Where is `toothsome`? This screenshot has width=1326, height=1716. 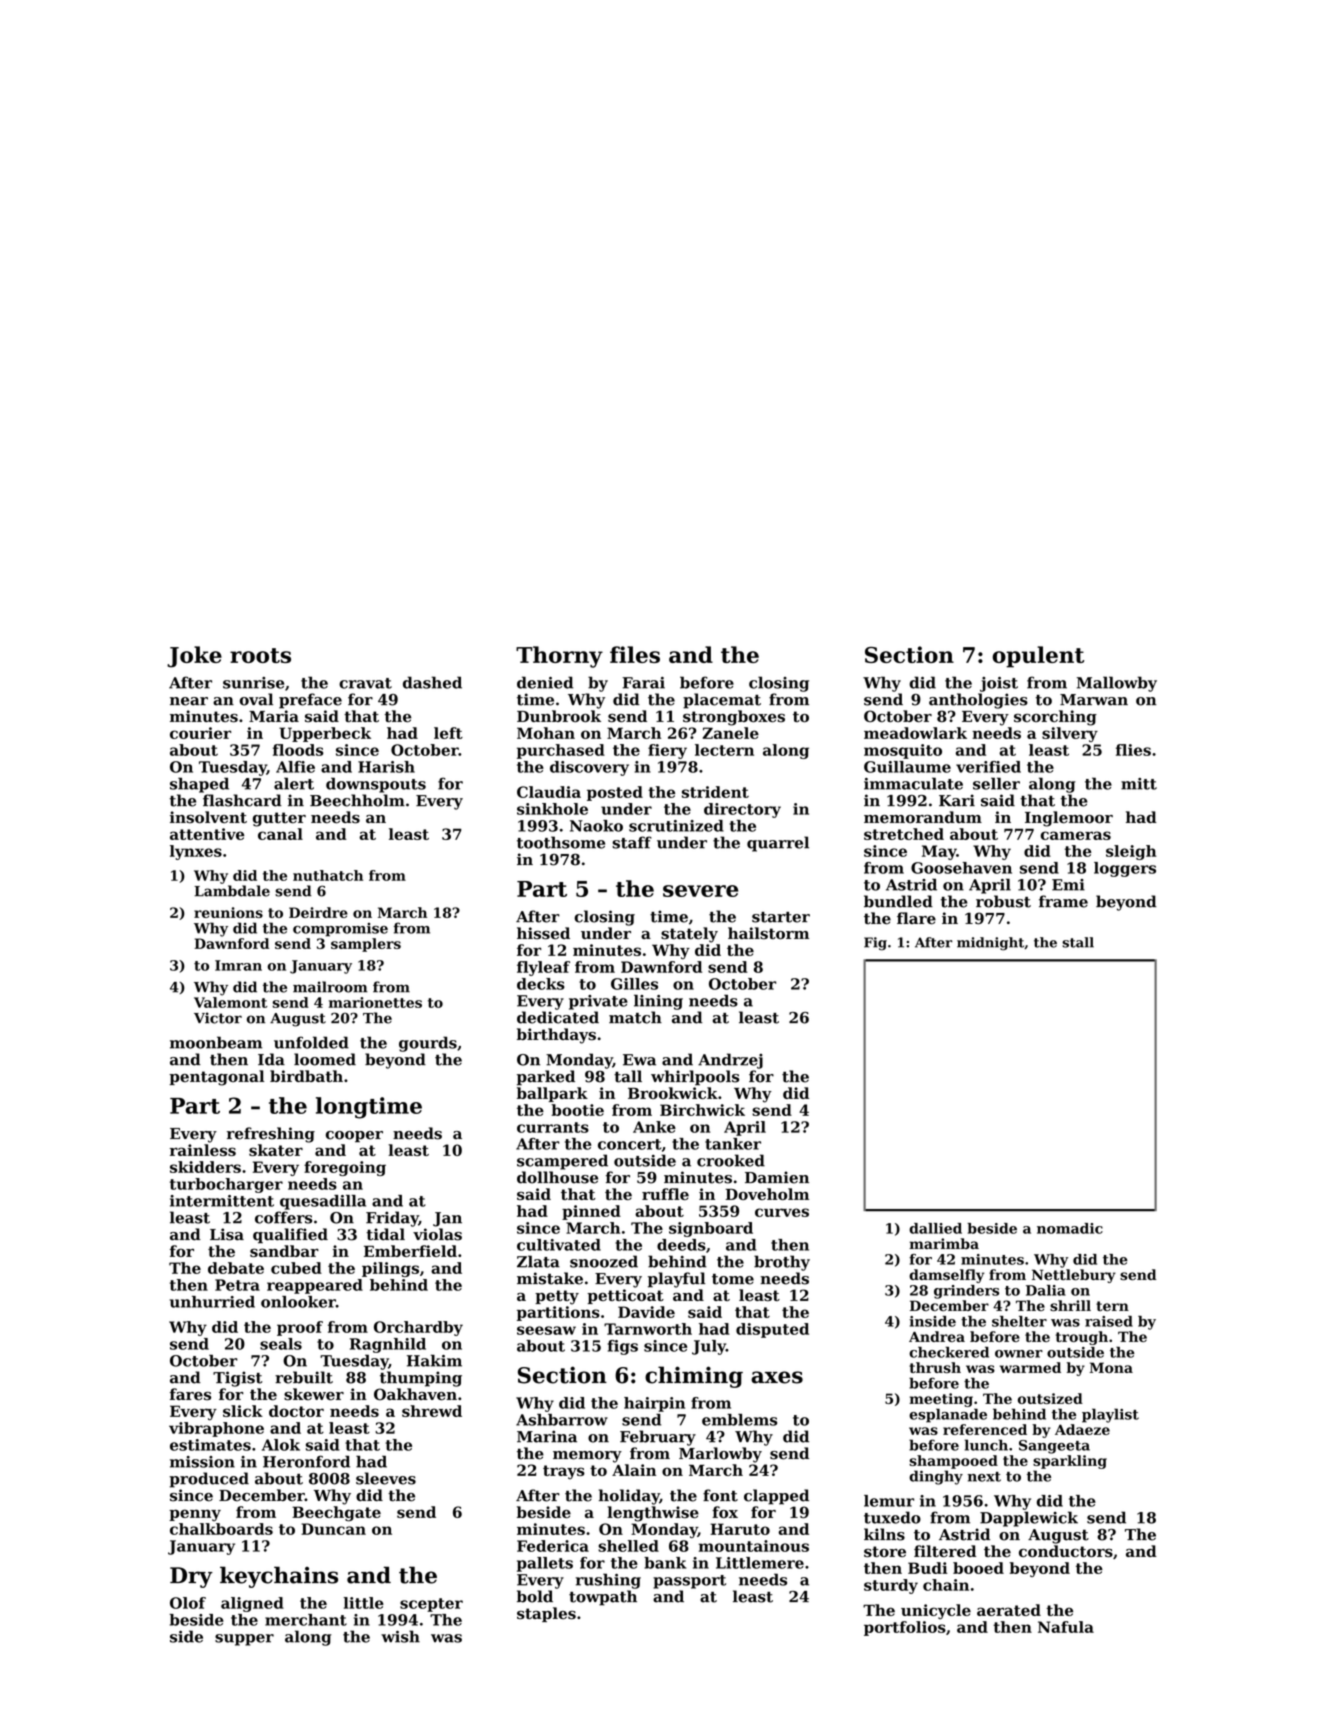
toothsome is located at coordinates (561, 842).
